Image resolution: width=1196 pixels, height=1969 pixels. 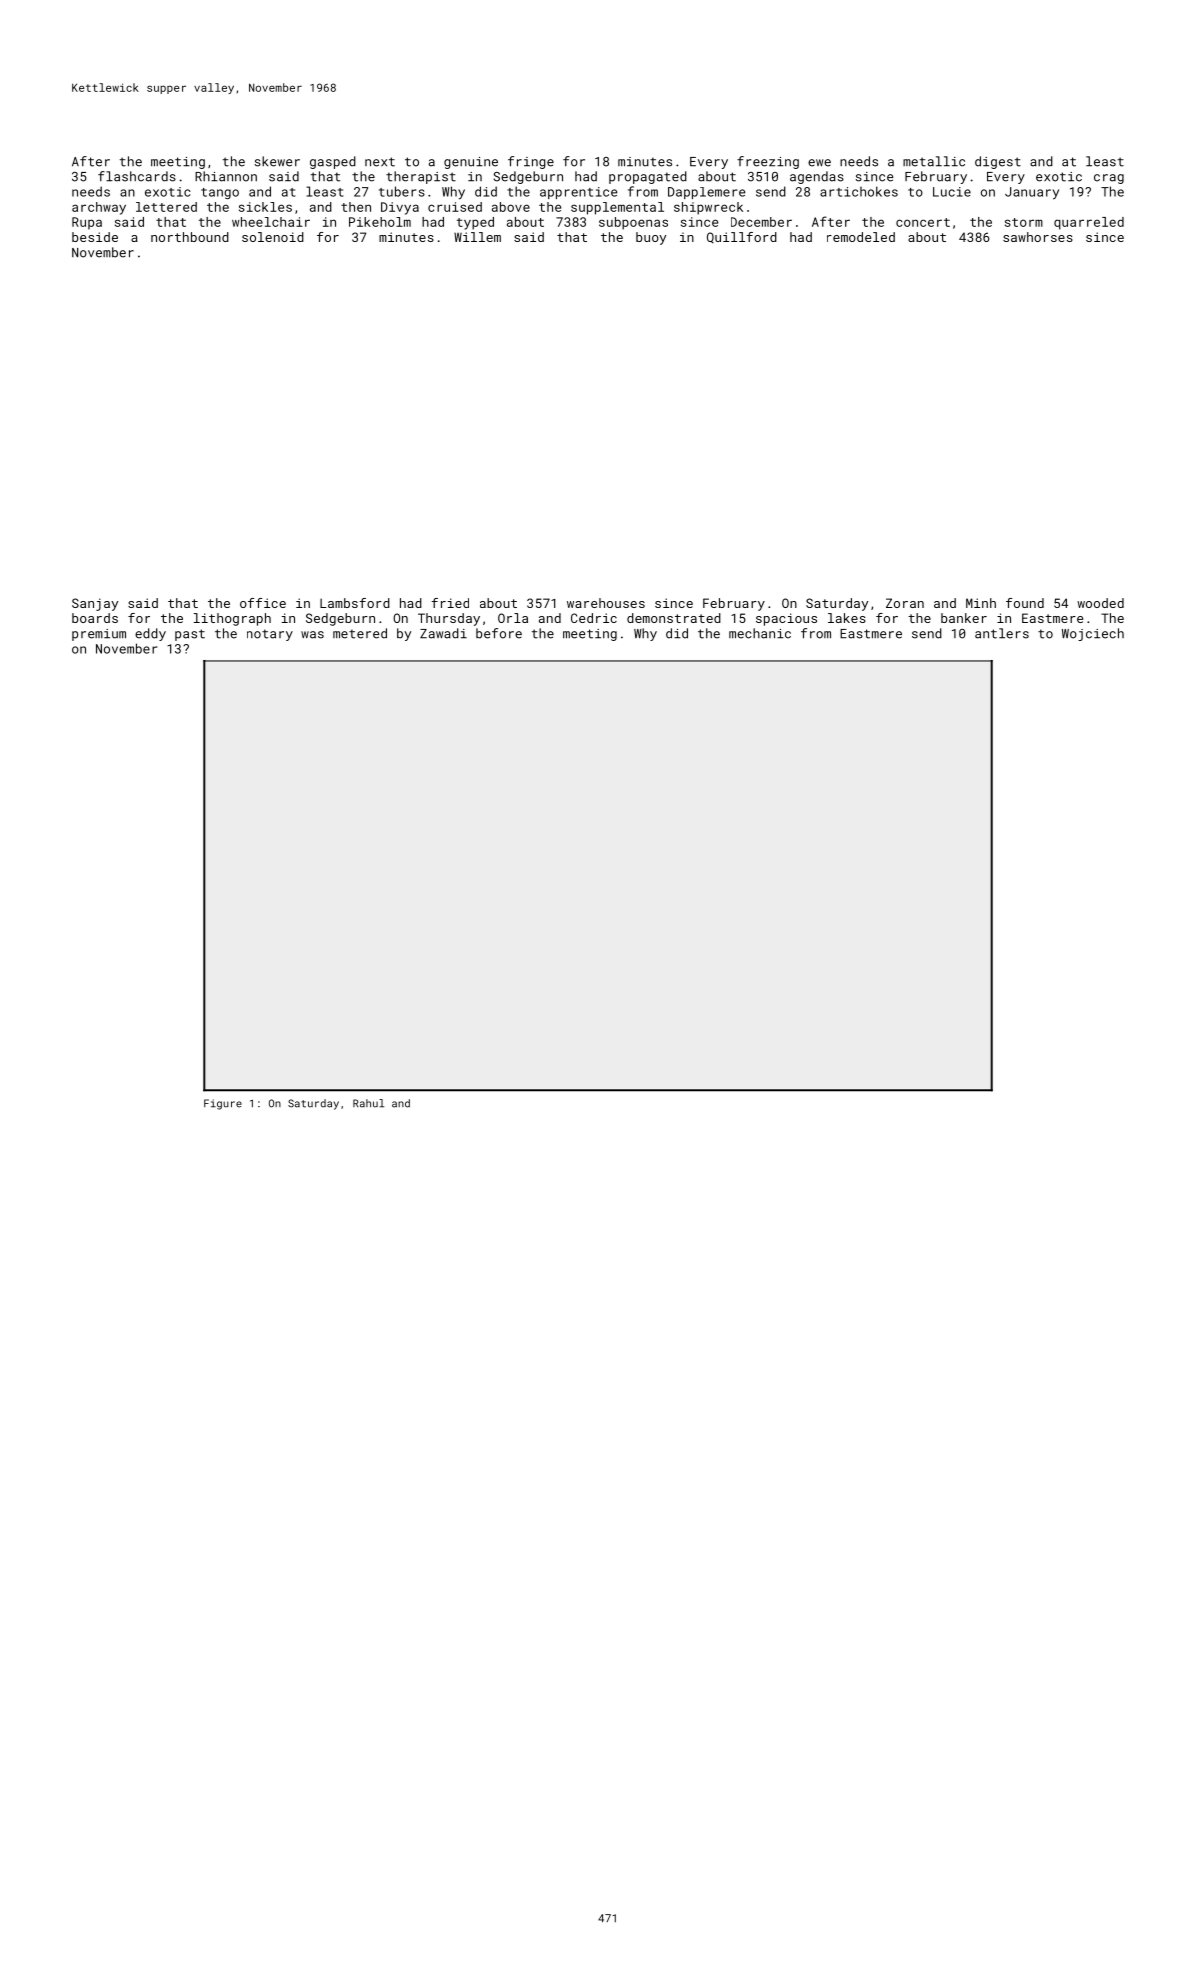 What do you see at coordinates (368, 1103) in the page?
I see `Rahul` at bounding box center [368, 1103].
